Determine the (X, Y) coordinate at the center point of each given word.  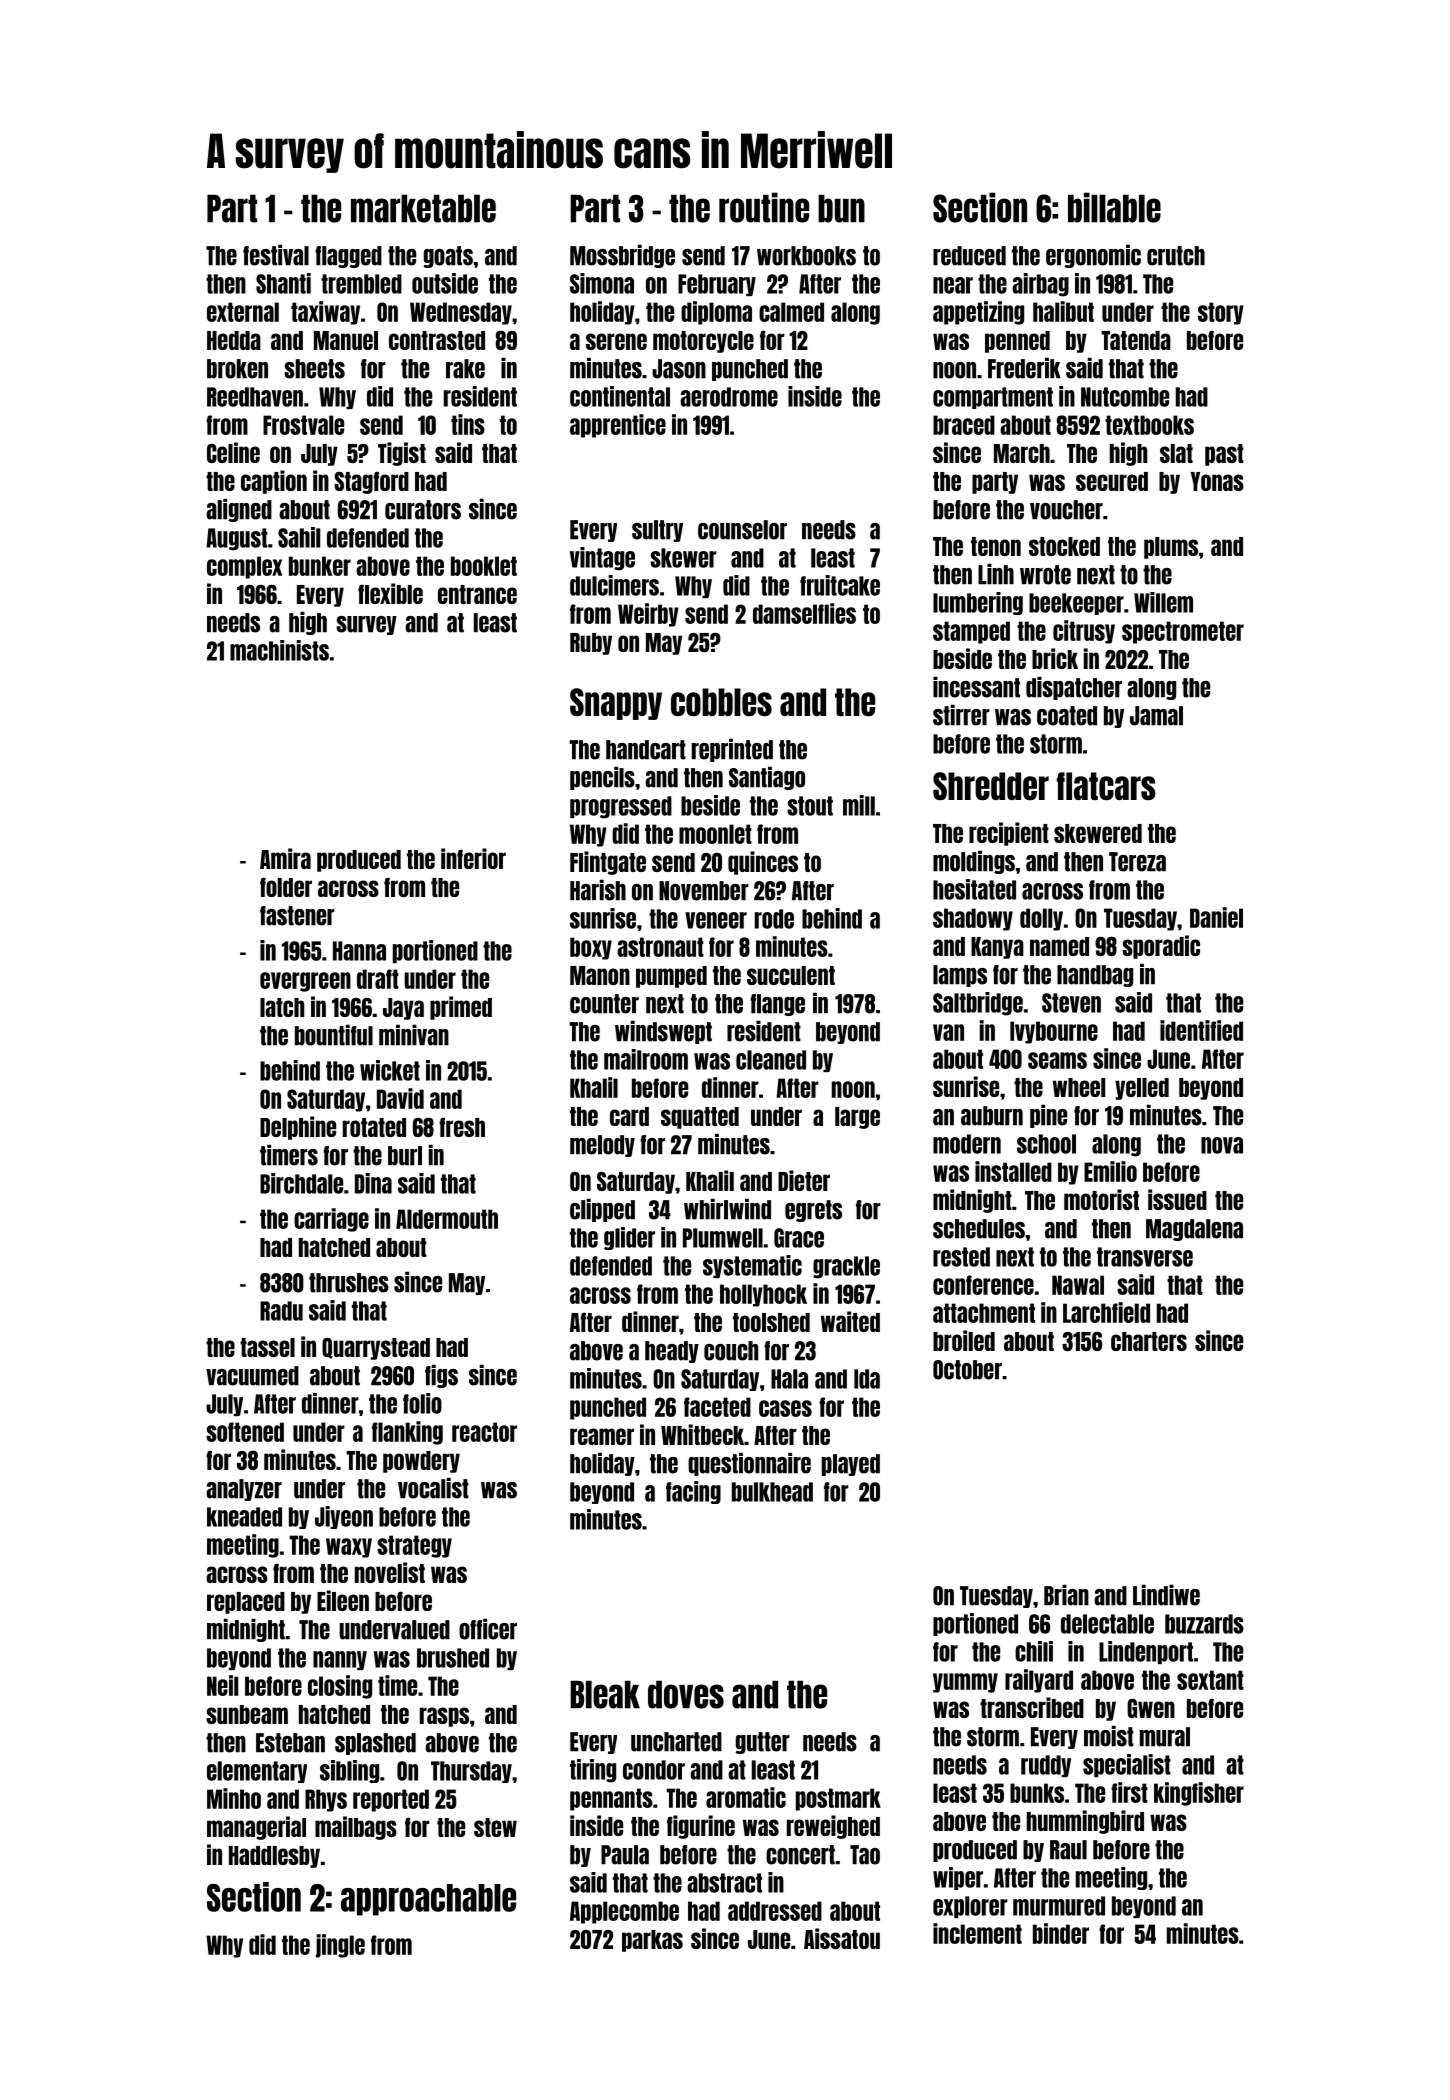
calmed (791, 312)
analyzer (244, 1490)
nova (1222, 1145)
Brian (1066, 1595)
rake (465, 369)
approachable (428, 1900)
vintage (602, 559)
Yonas (1217, 481)
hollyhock (763, 1295)
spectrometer (1183, 632)
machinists (279, 650)
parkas (652, 1941)
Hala (789, 1379)
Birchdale (301, 1183)
